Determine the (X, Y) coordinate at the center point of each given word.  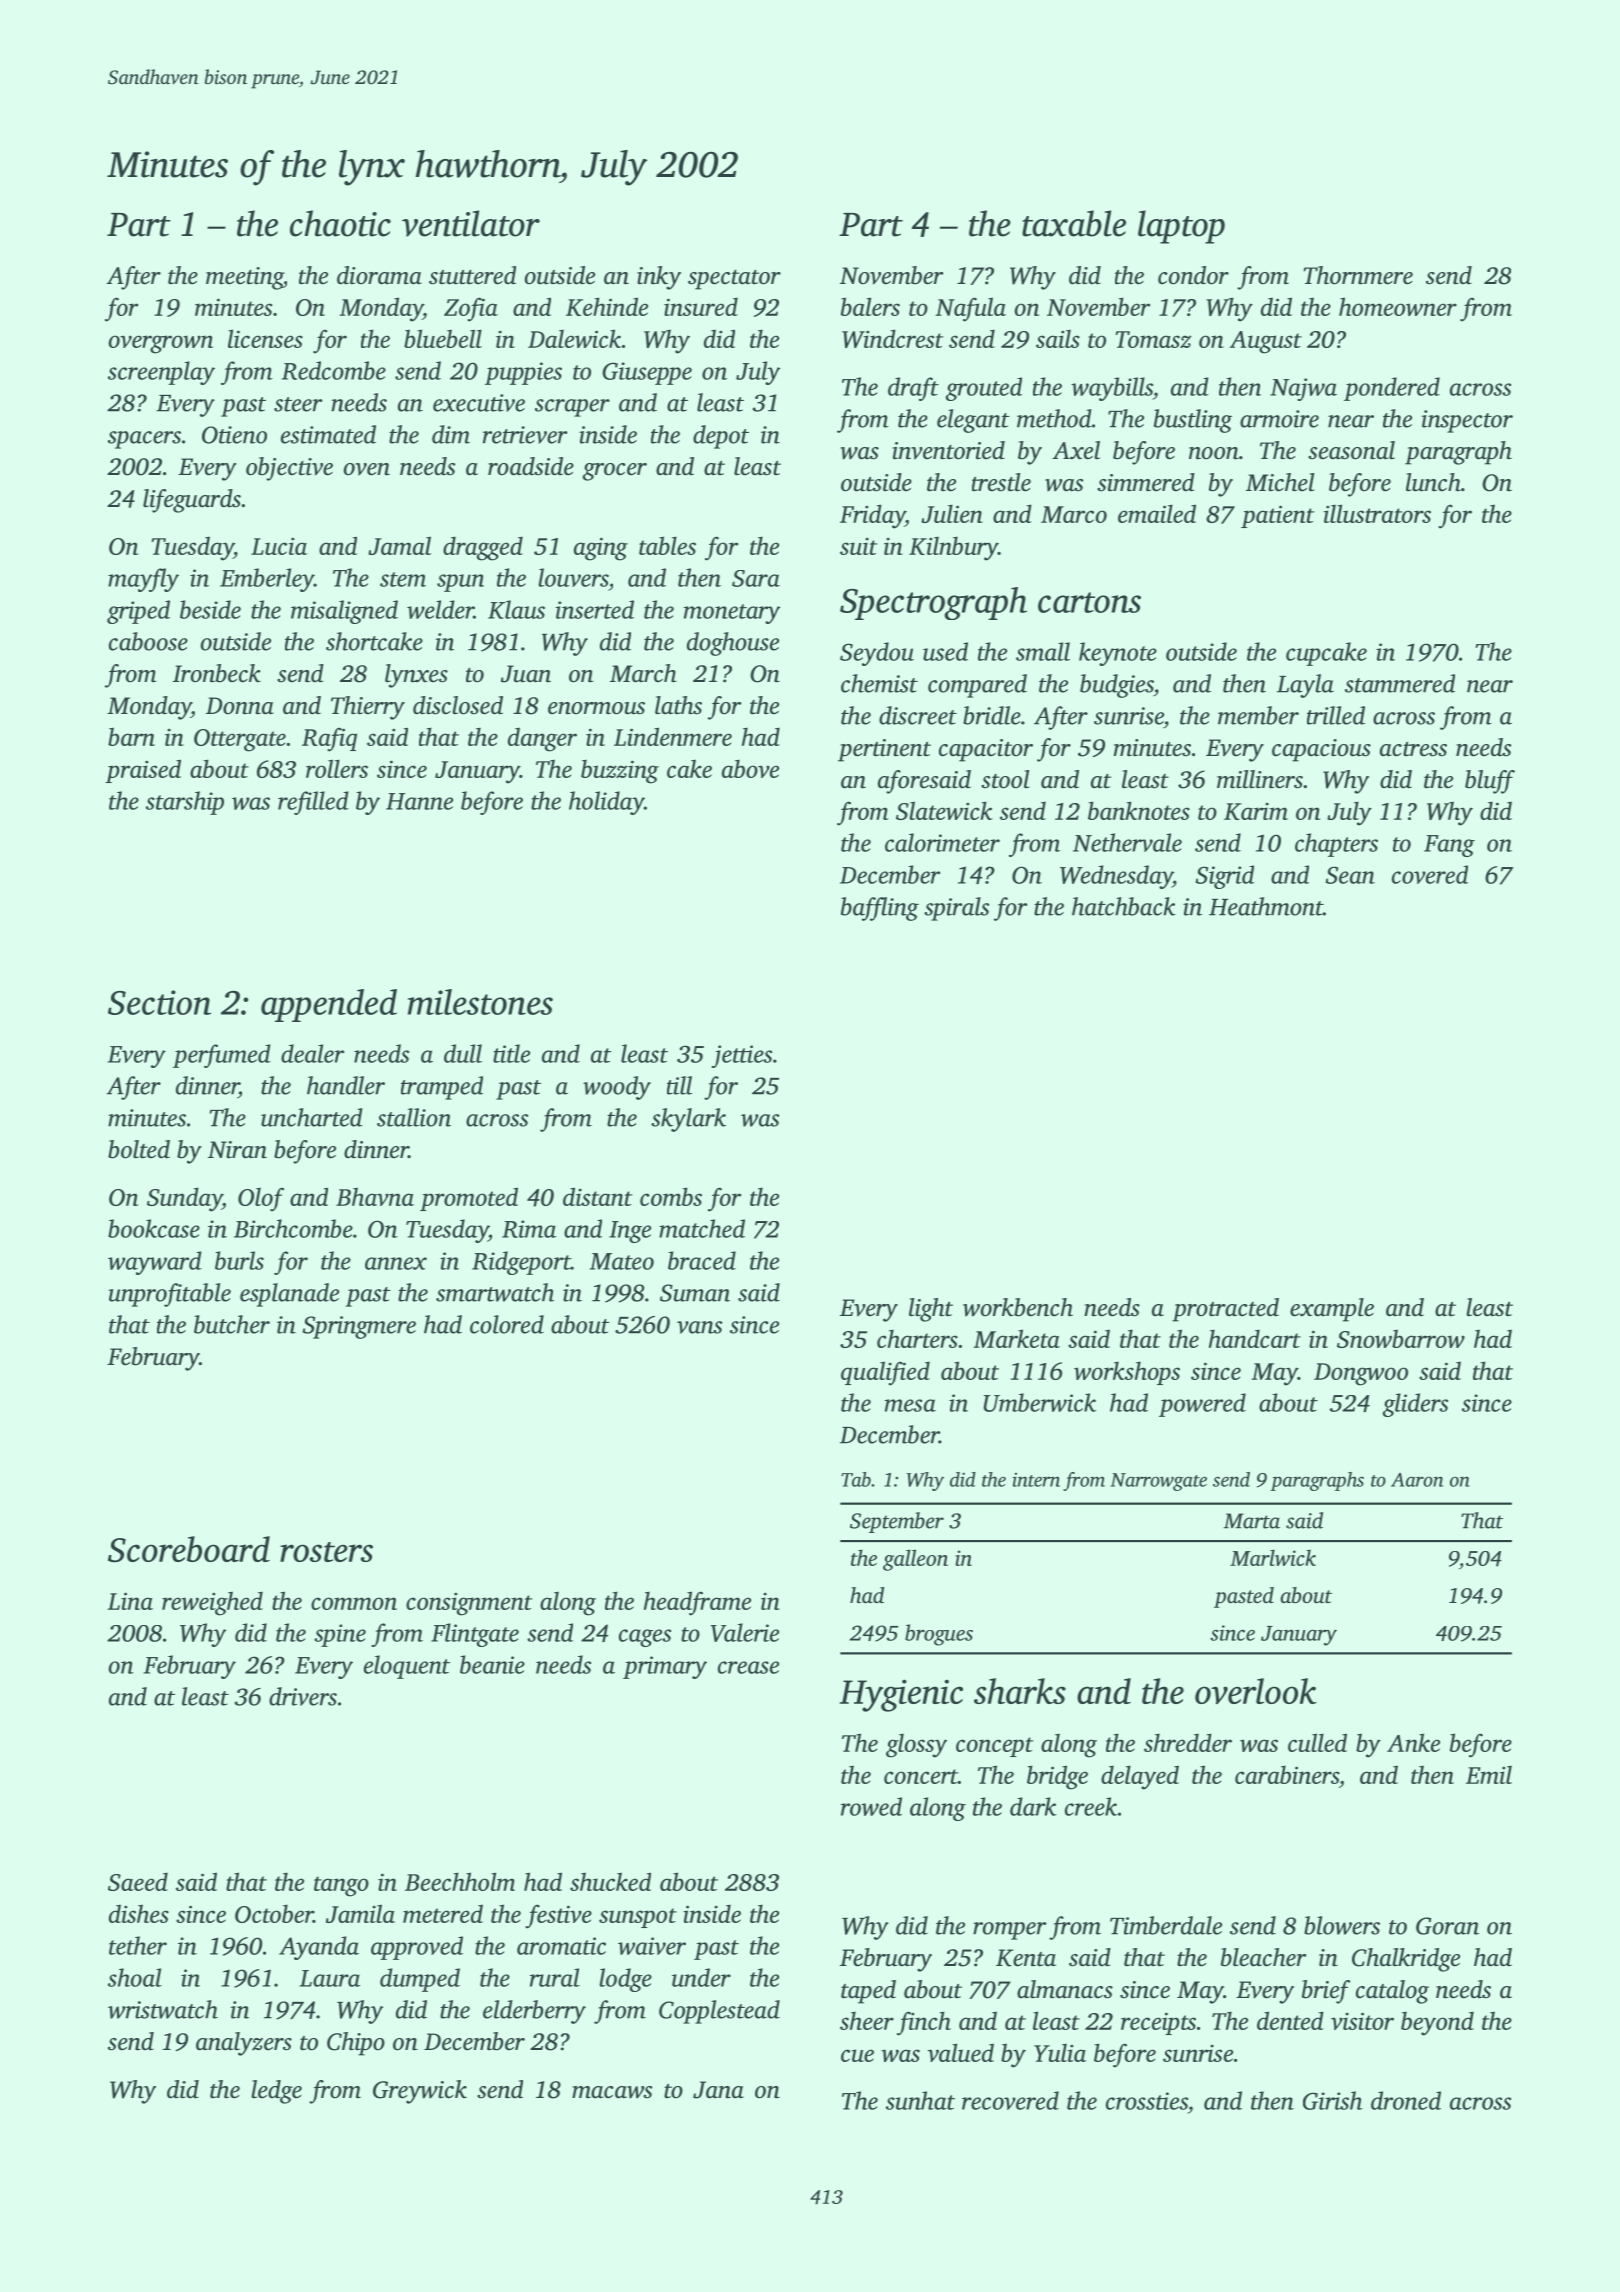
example (1332, 1310)
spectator (734, 280)
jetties (741, 1056)
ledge (276, 2092)
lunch (1433, 482)
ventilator (471, 223)
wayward (155, 1263)
